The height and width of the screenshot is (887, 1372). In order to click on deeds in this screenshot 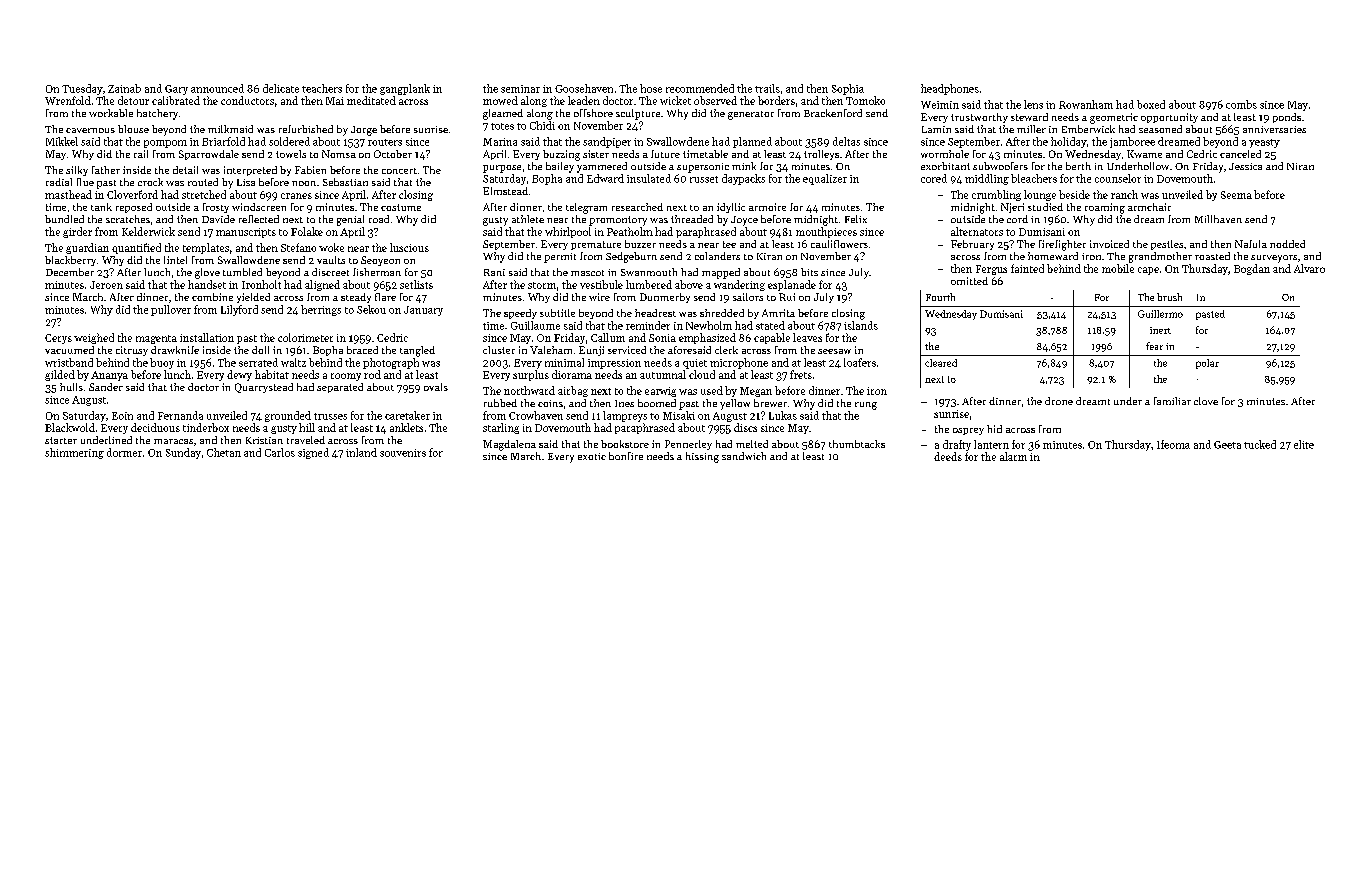, I will do `click(948, 456)`.
